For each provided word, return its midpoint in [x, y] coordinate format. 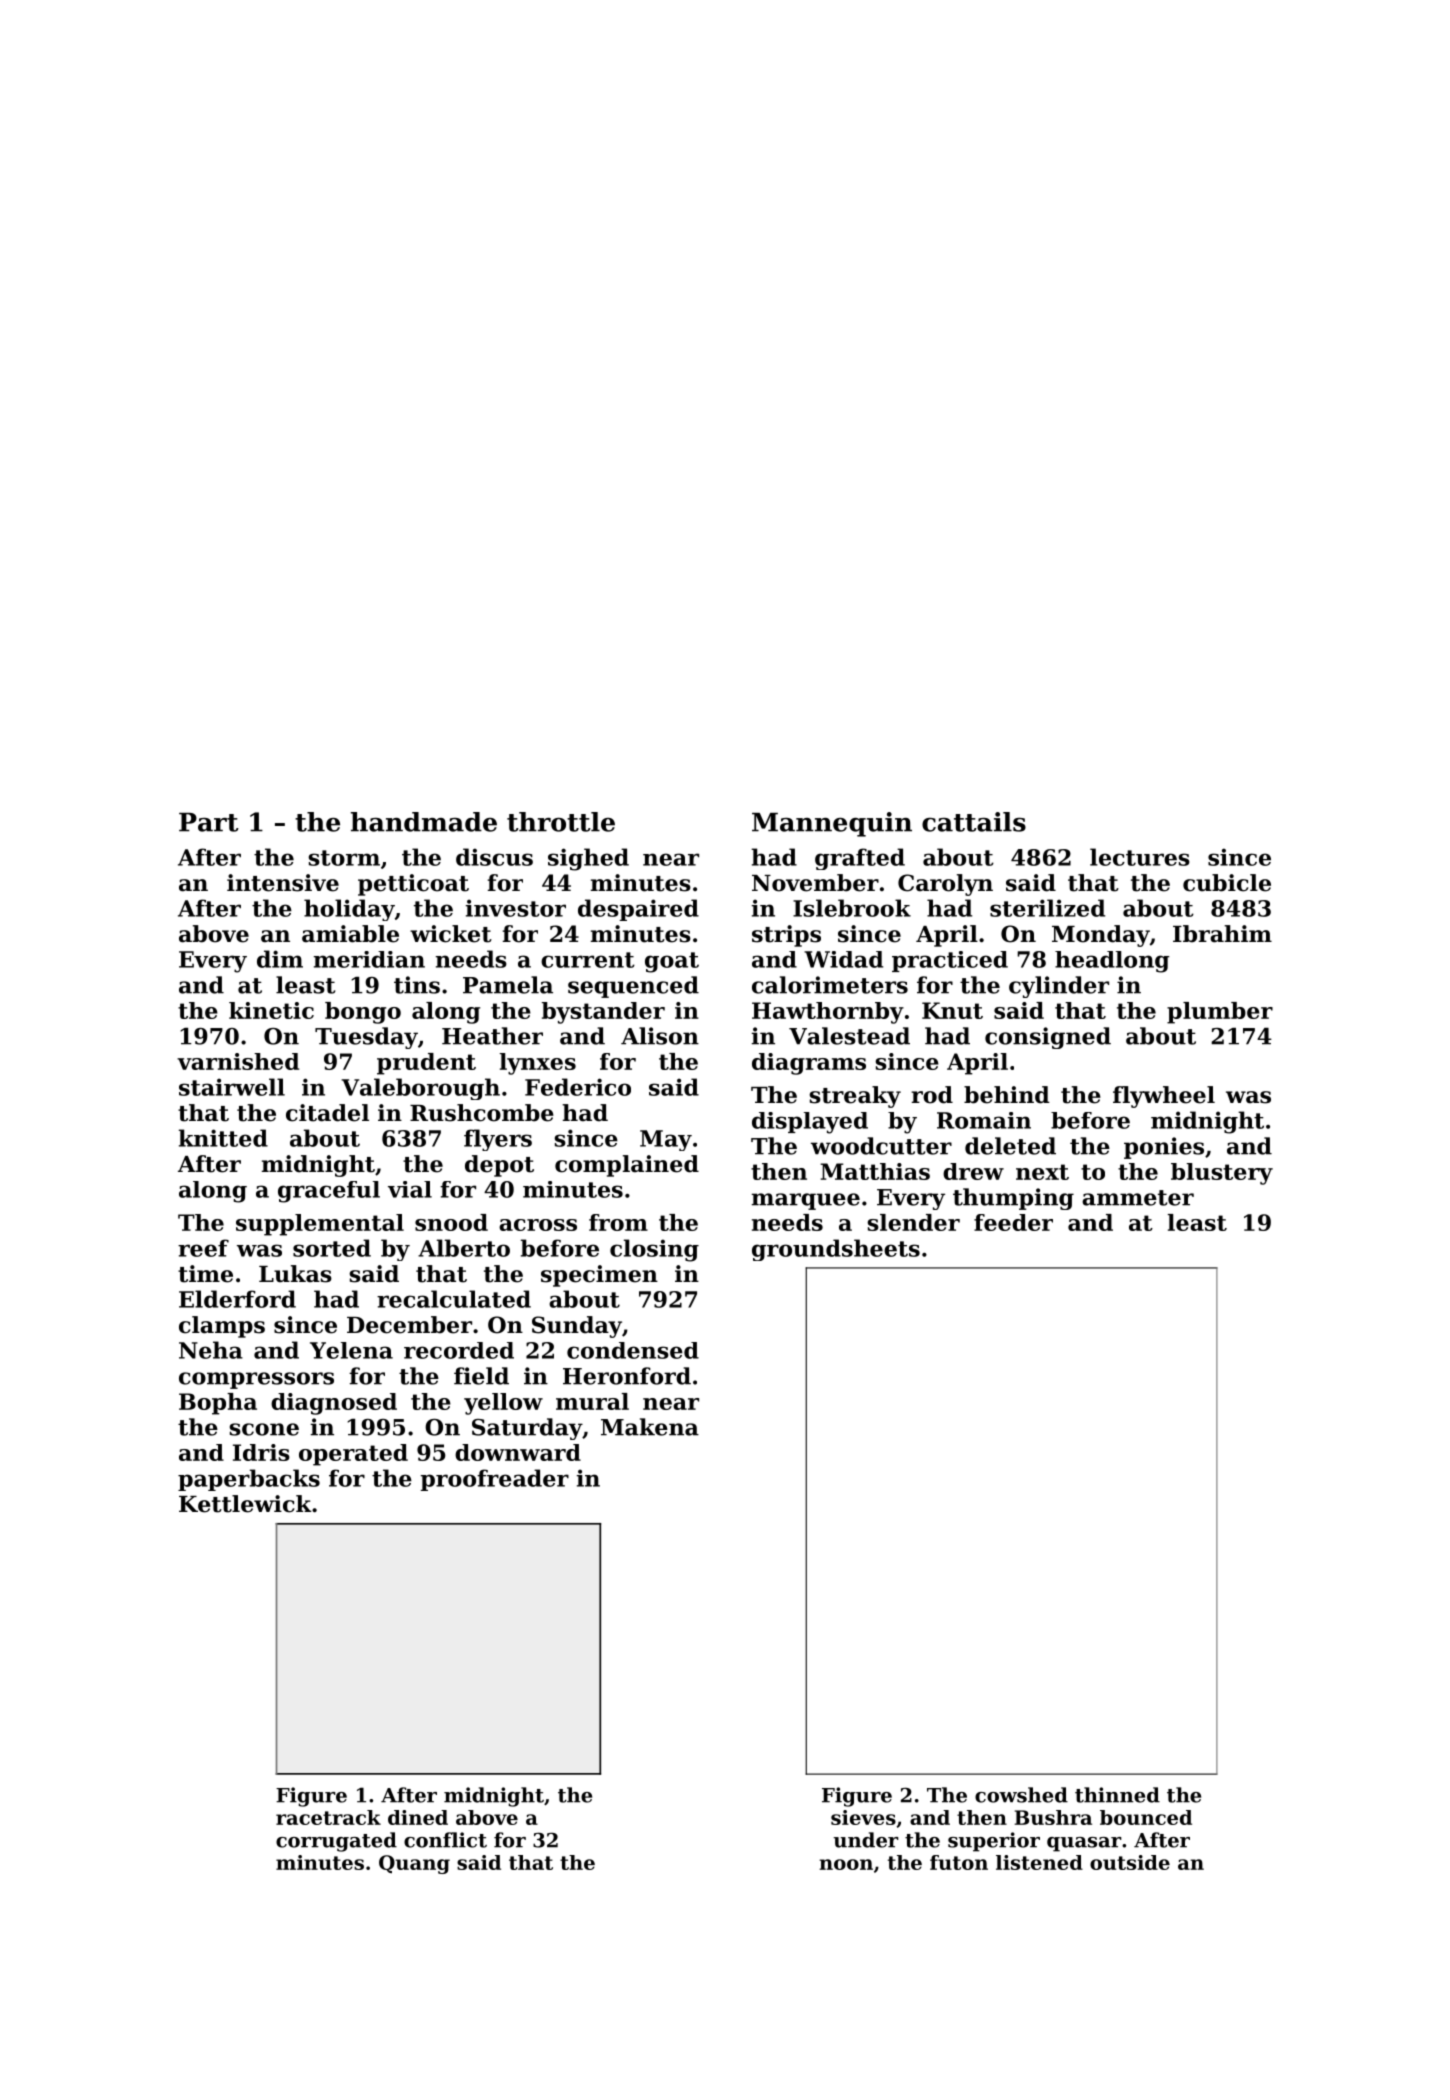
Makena [650, 1427]
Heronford [627, 1376]
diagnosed [334, 1404]
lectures [1140, 857]
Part [209, 822]
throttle [561, 822]
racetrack [328, 1817]
